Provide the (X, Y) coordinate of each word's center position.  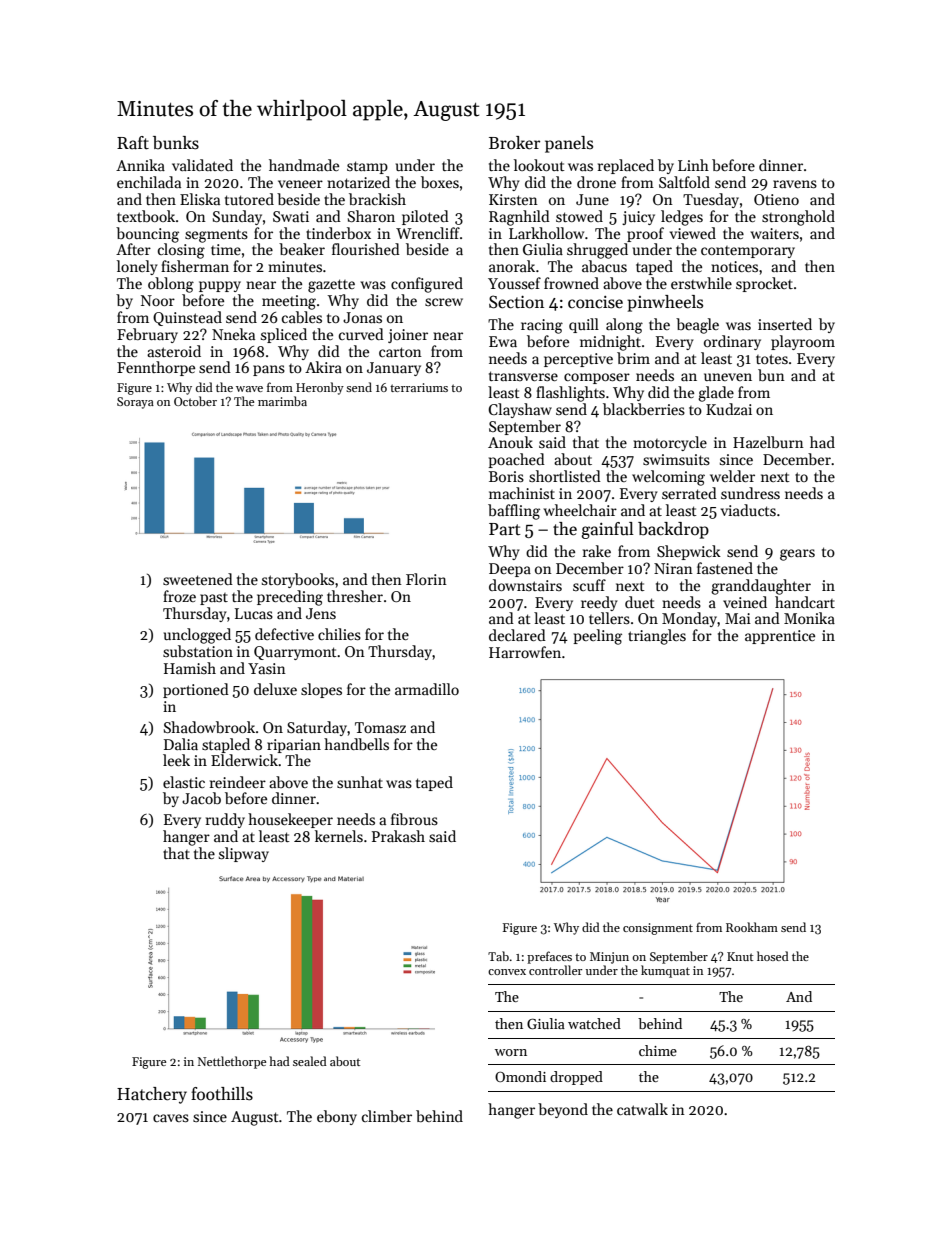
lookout (539, 165)
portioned (196, 690)
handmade (304, 165)
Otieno (776, 199)
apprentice (780, 637)
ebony (337, 1117)
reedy (599, 603)
